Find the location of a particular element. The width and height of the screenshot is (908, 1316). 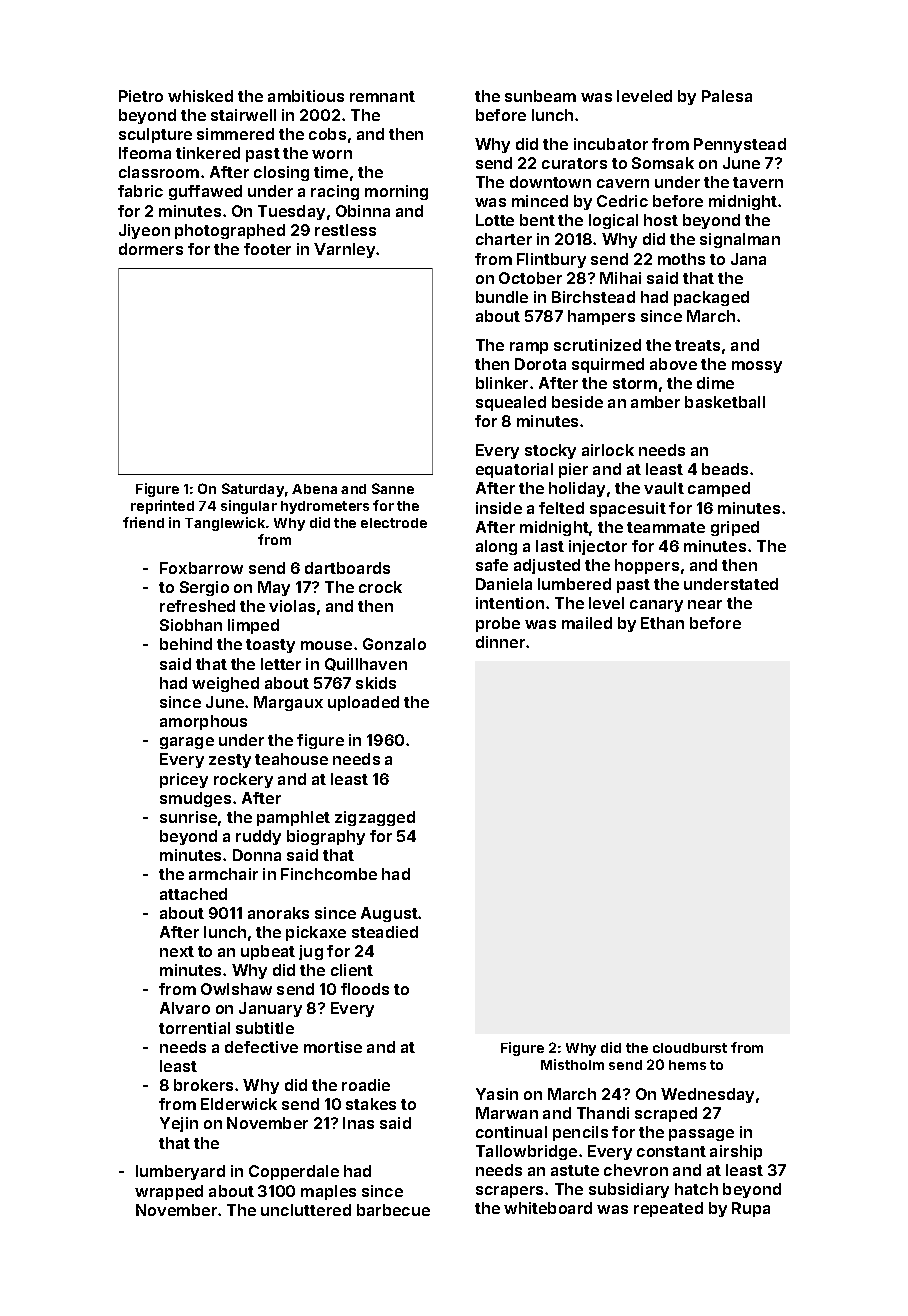

remnant is located at coordinates (382, 96).
